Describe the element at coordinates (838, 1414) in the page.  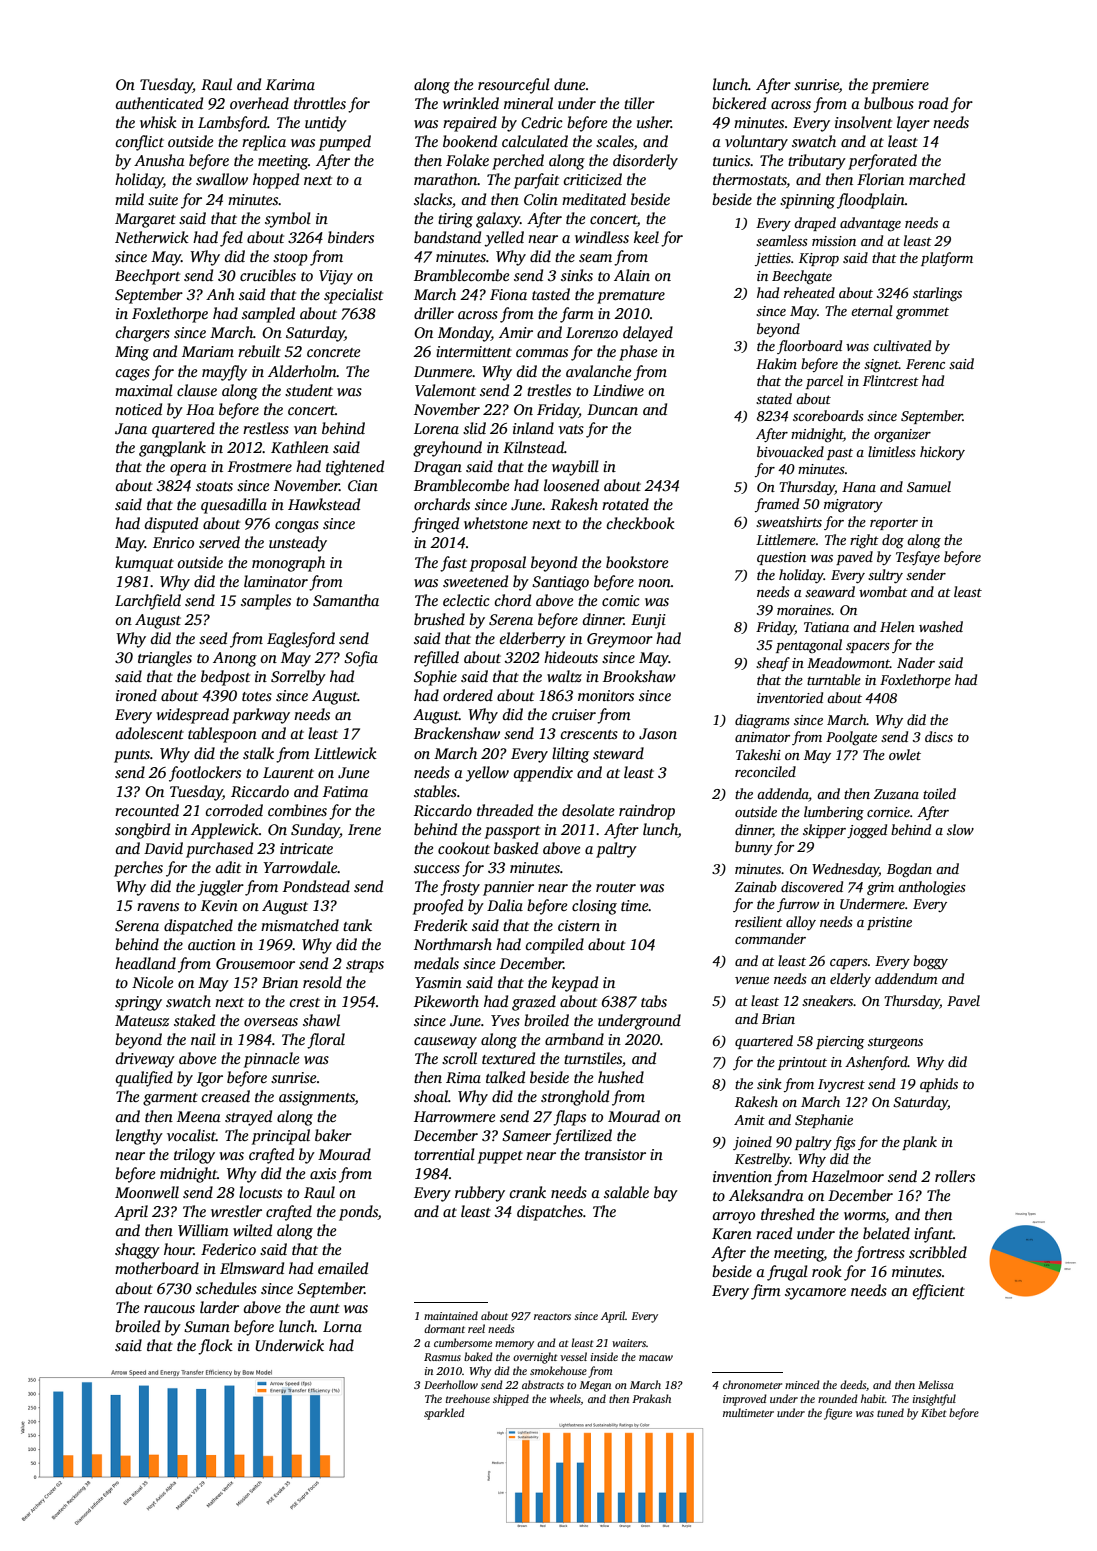
I see `figure` at that location.
